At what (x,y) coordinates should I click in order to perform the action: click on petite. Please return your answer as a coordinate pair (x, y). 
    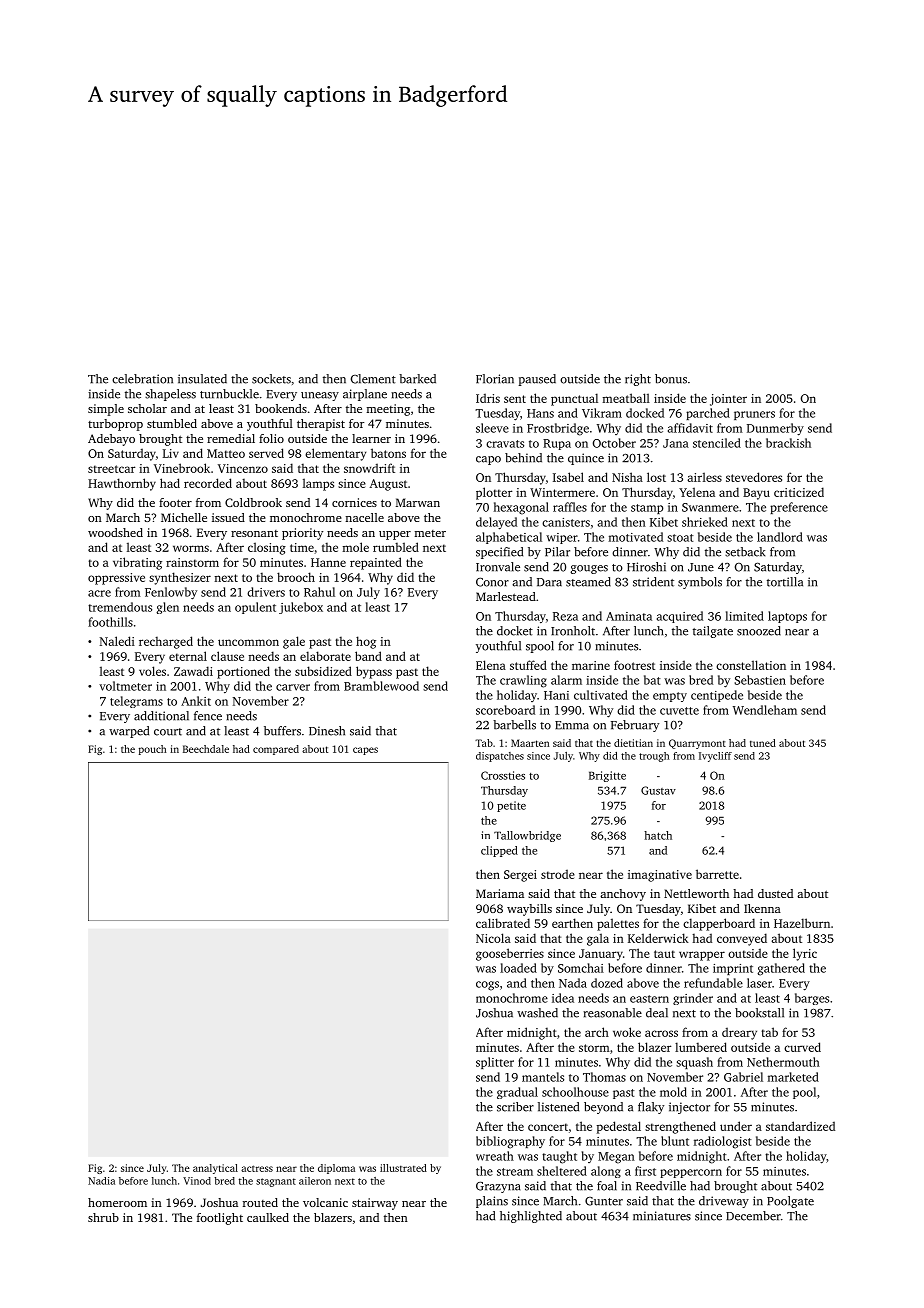
    Looking at the image, I should click on (511, 806).
